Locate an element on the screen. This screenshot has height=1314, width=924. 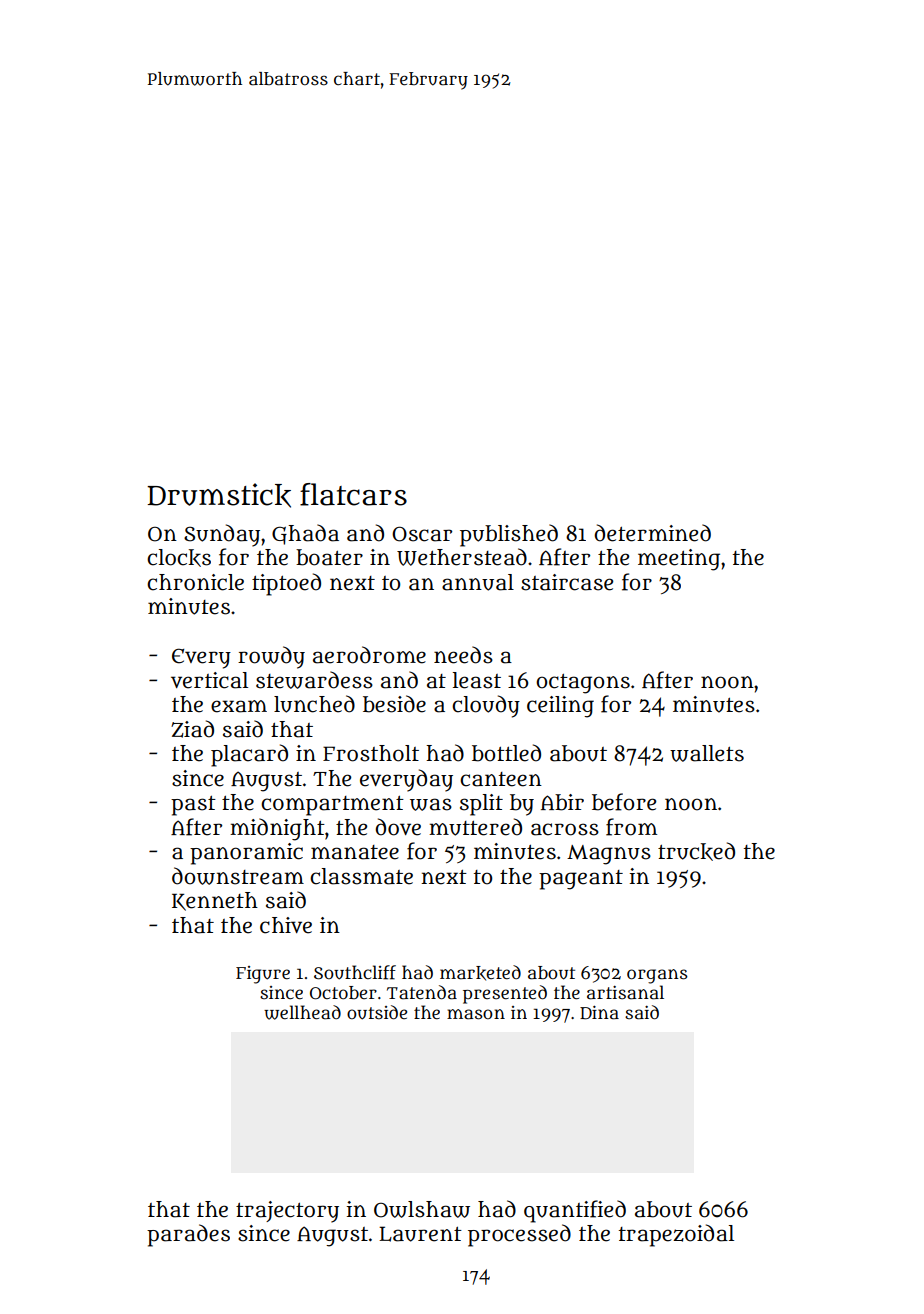
wellhead is located at coordinates (302, 1012).
